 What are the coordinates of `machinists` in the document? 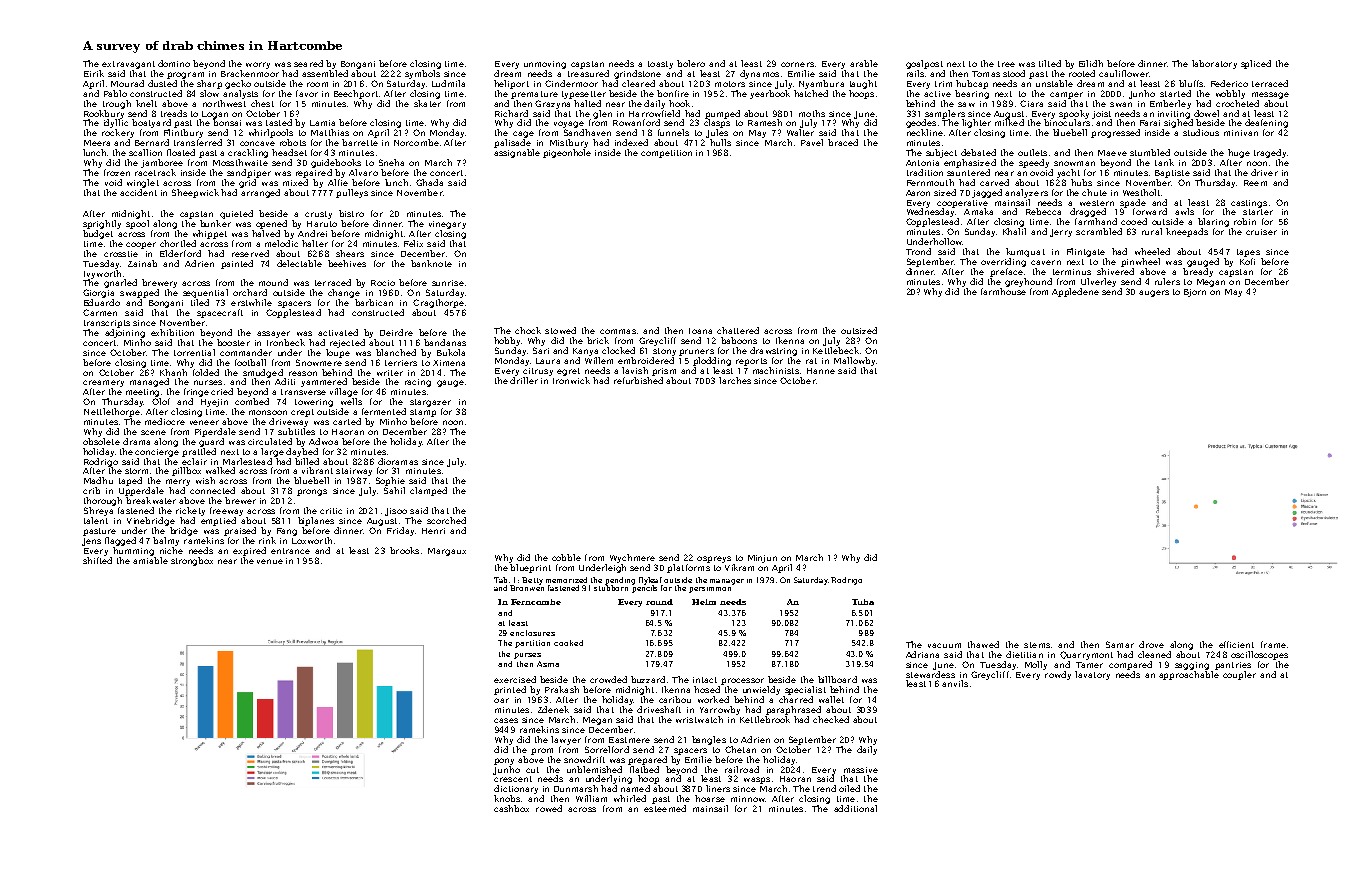 It's located at (776, 370).
